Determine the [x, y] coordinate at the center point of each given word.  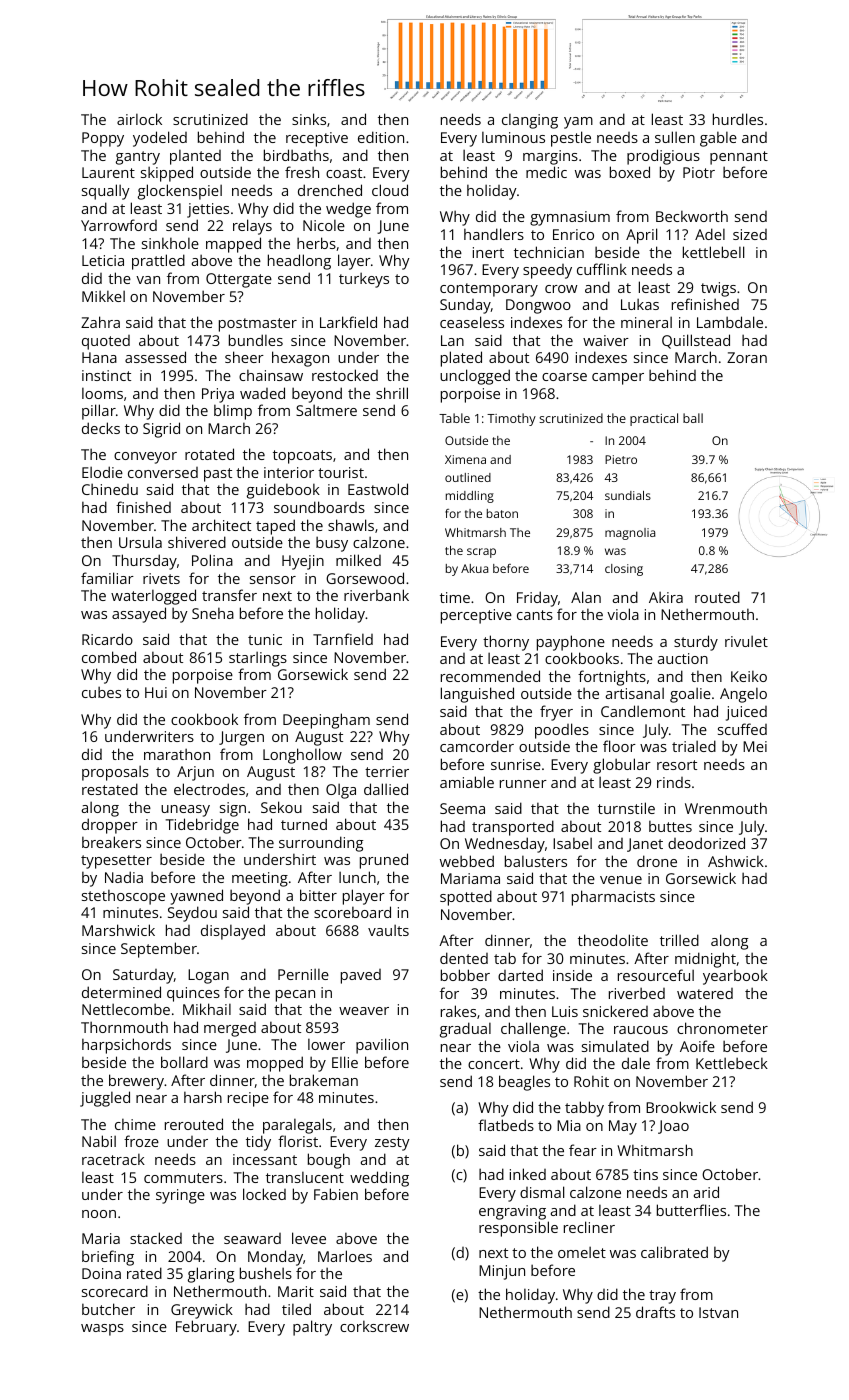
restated [110, 789]
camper [618, 379]
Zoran [747, 357]
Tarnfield [343, 639]
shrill [392, 393]
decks [101, 428]
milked [358, 560]
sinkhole [170, 243]
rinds [674, 782]
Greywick [202, 1311]
